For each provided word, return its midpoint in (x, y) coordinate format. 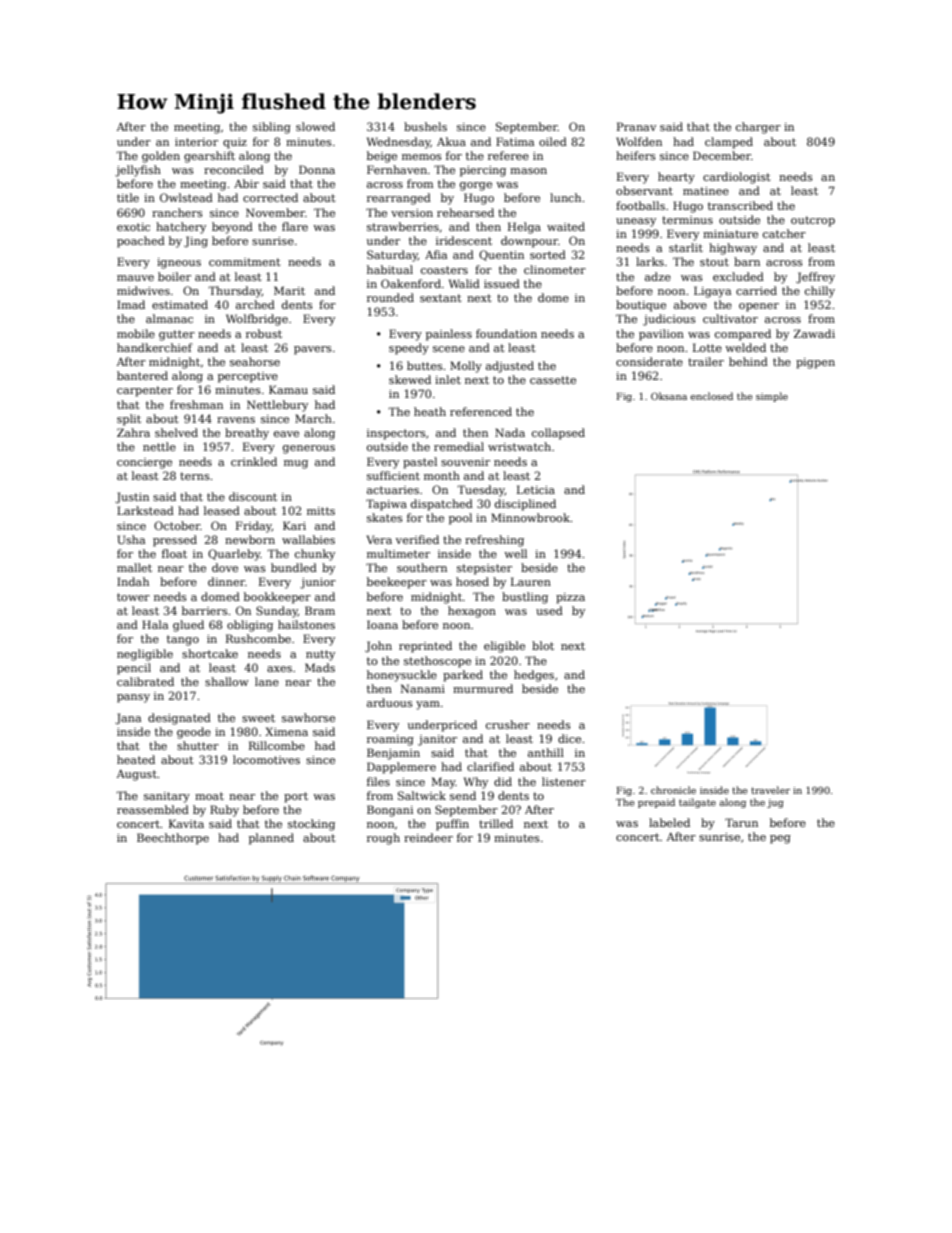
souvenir (465, 462)
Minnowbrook (530, 517)
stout (714, 262)
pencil (134, 669)
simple (772, 397)
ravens (236, 420)
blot (543, 645)
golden (161, 157)
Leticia (536, 489)
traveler (770, 790)
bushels (425, 126)
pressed (175, 541)
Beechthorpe (173, 839)
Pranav (636, 126)
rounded (390, 297)
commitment (245, 262)
